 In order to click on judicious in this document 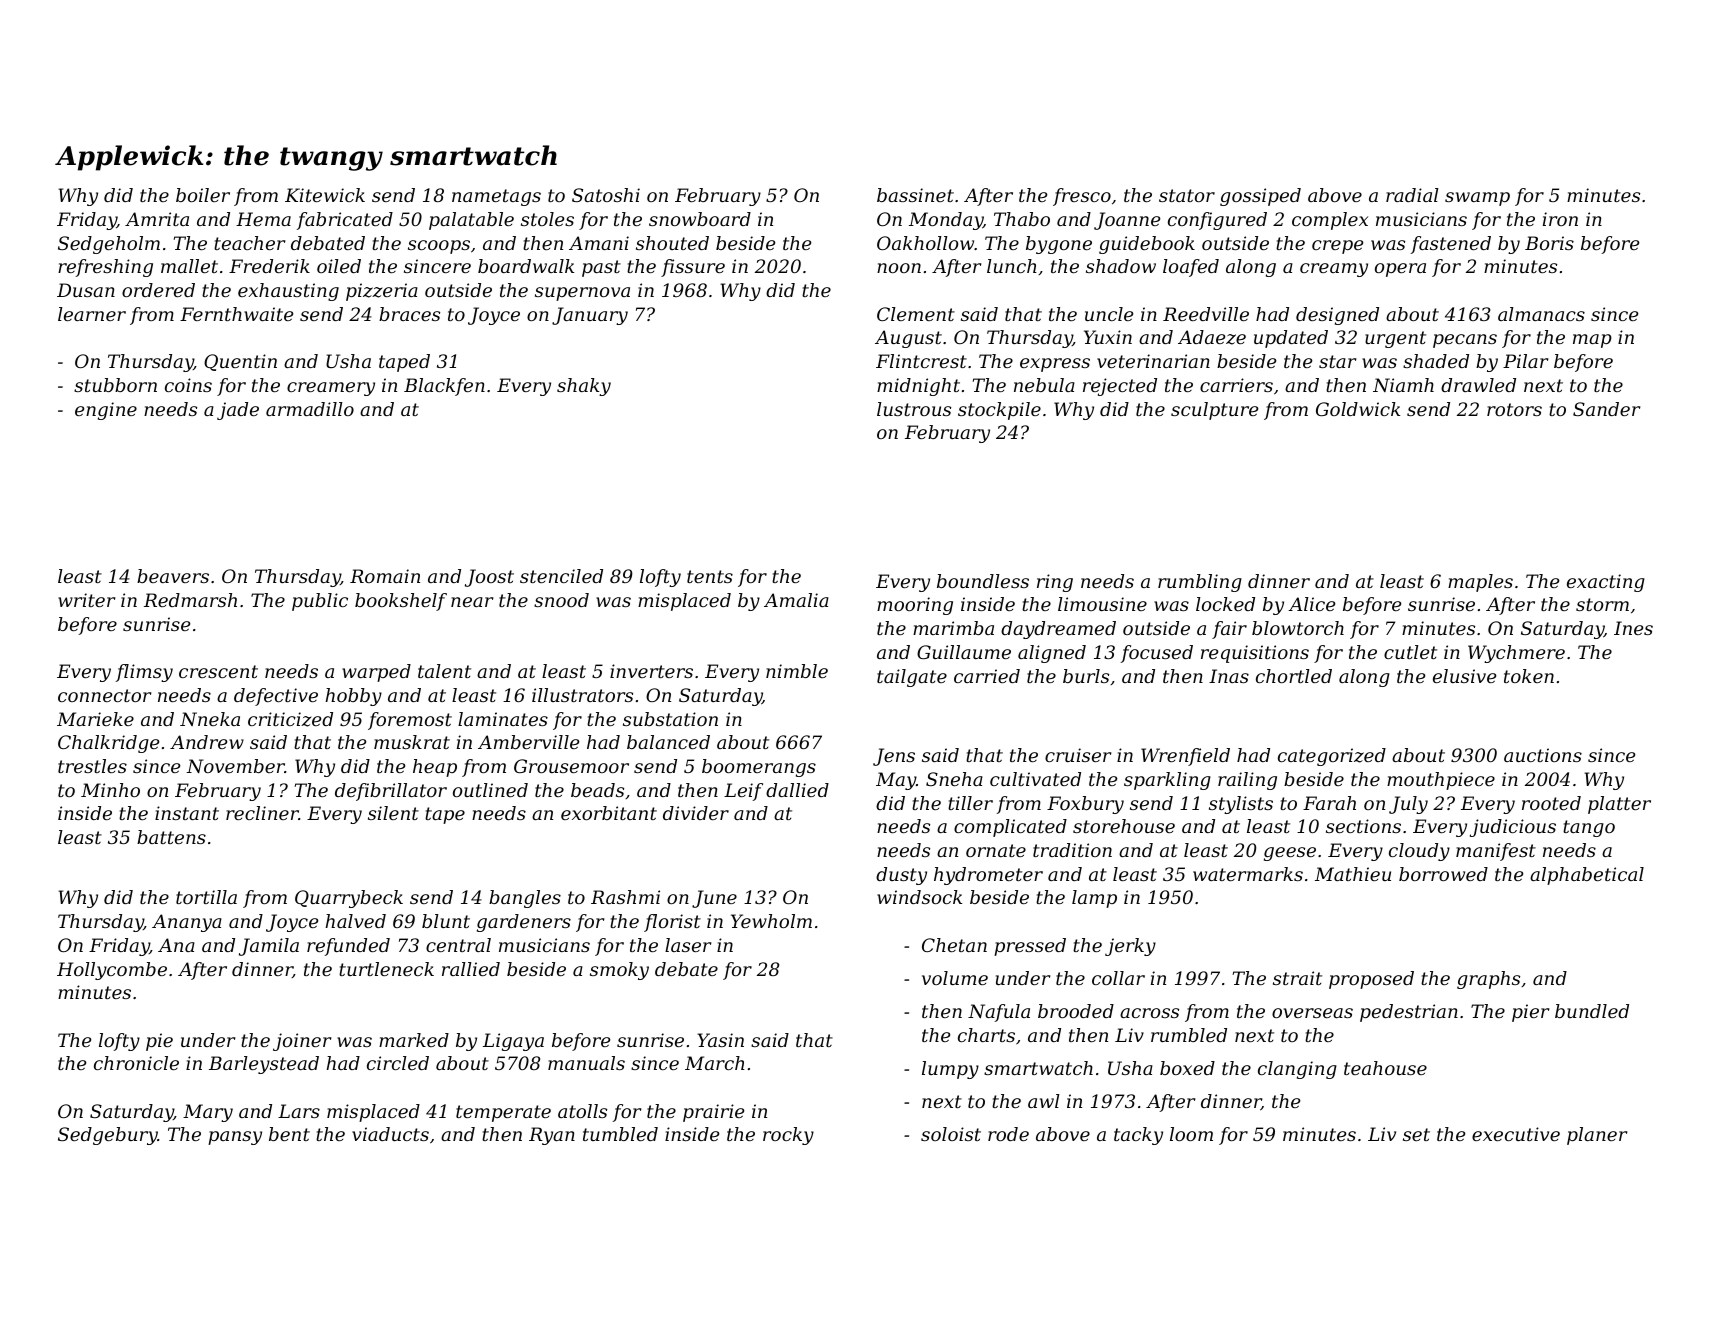, I will do `click(1513, 828)`.
